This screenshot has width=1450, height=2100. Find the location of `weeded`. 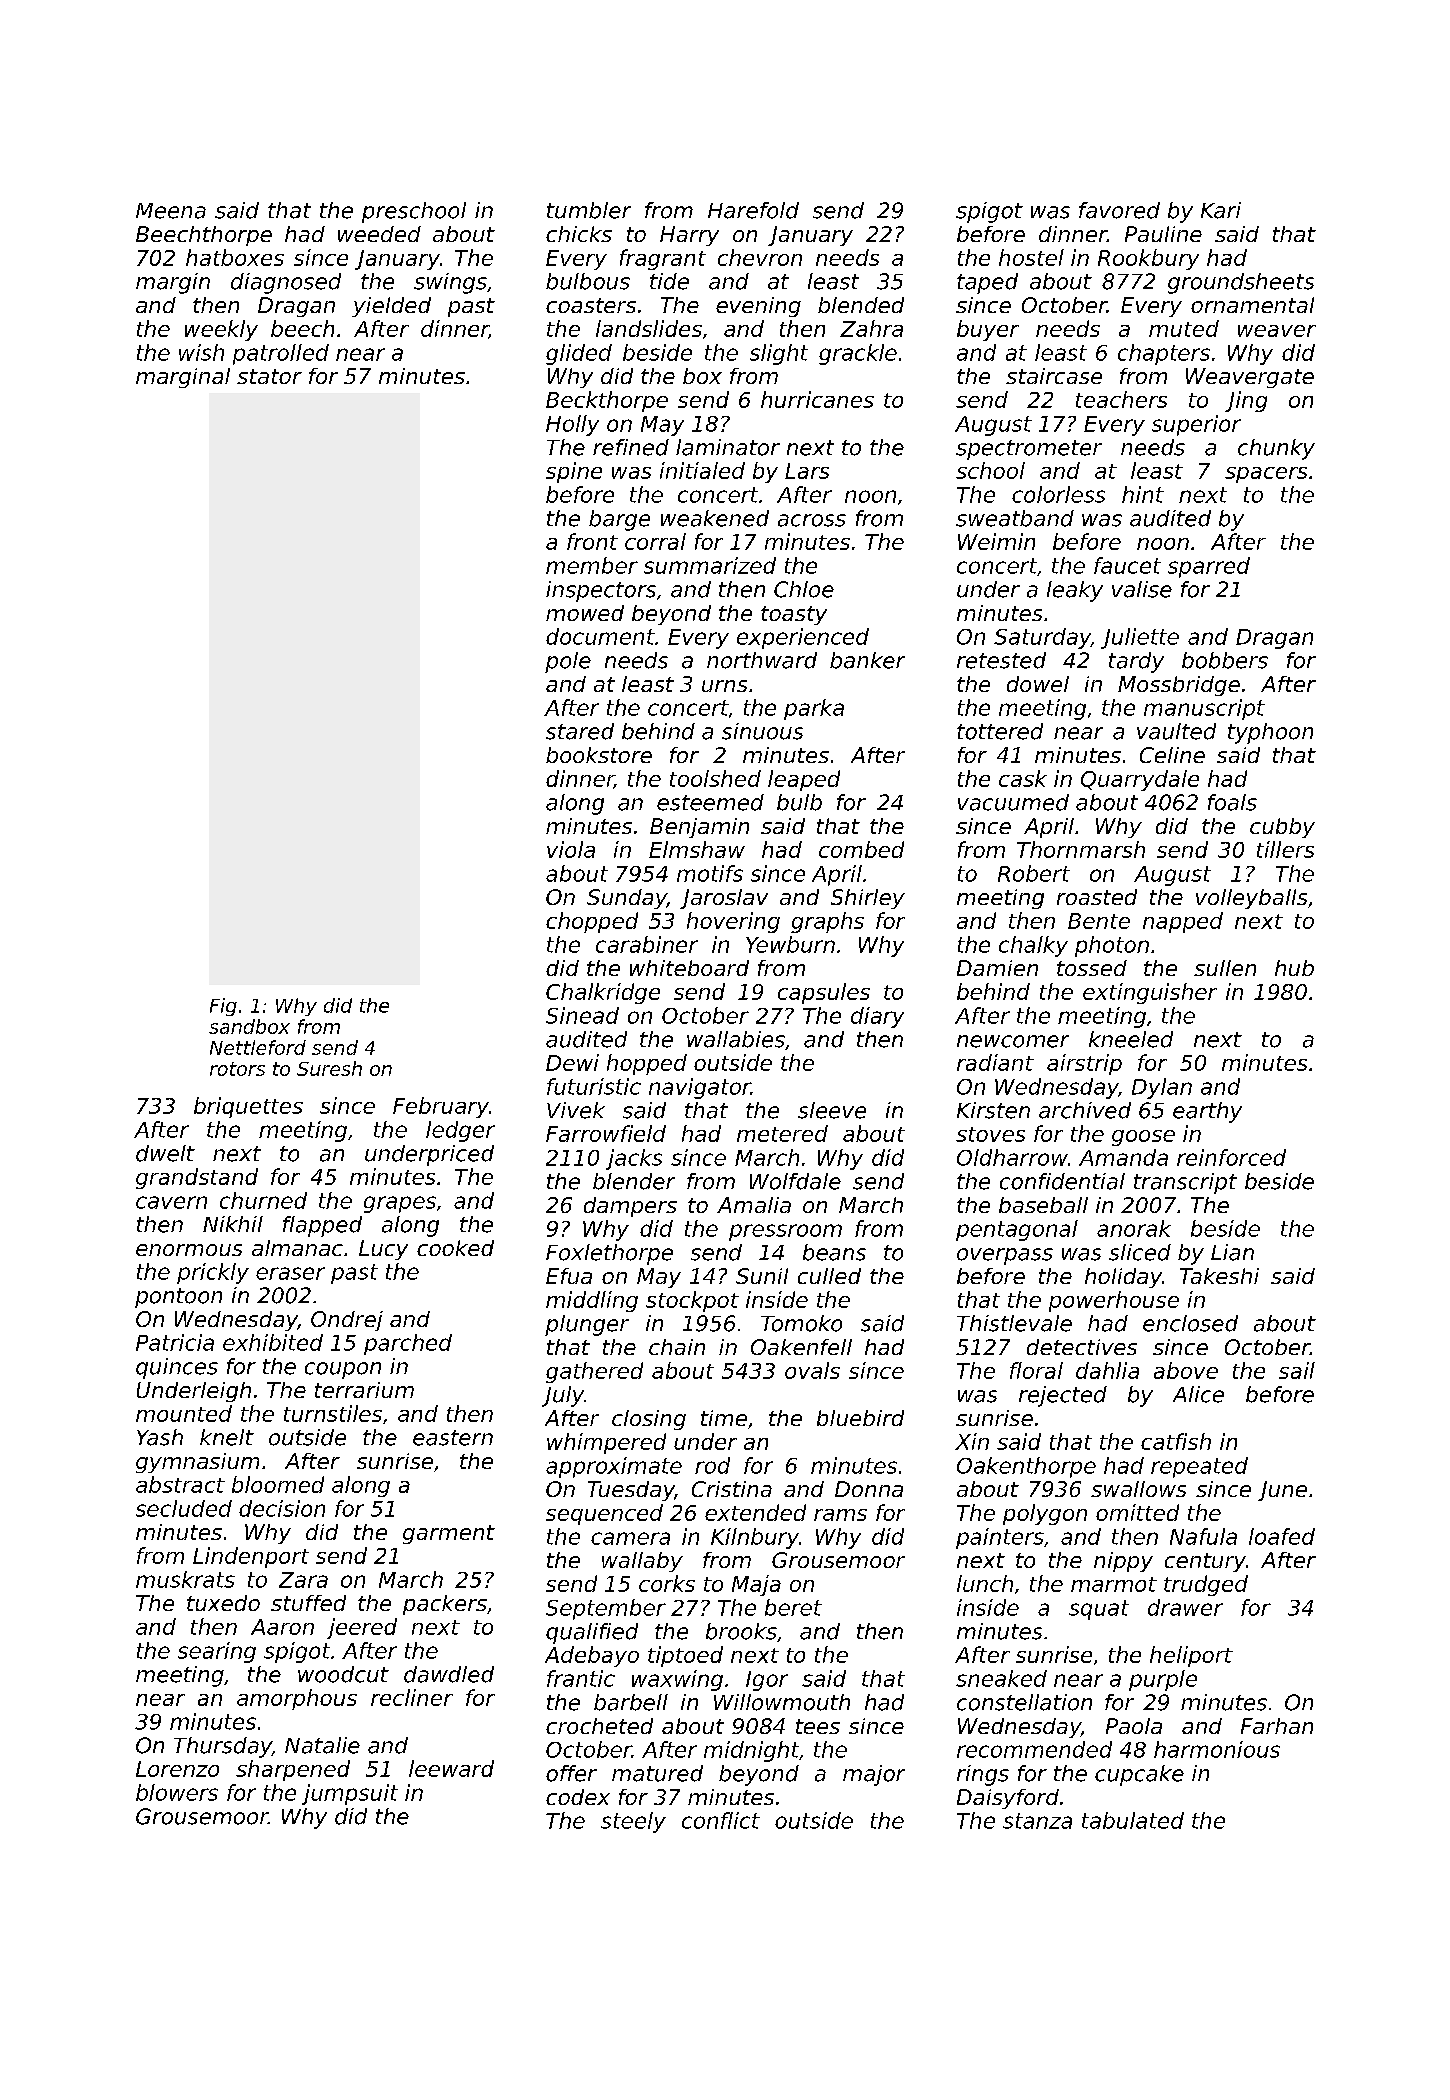

weeded is located at coordinates (379, 234).
